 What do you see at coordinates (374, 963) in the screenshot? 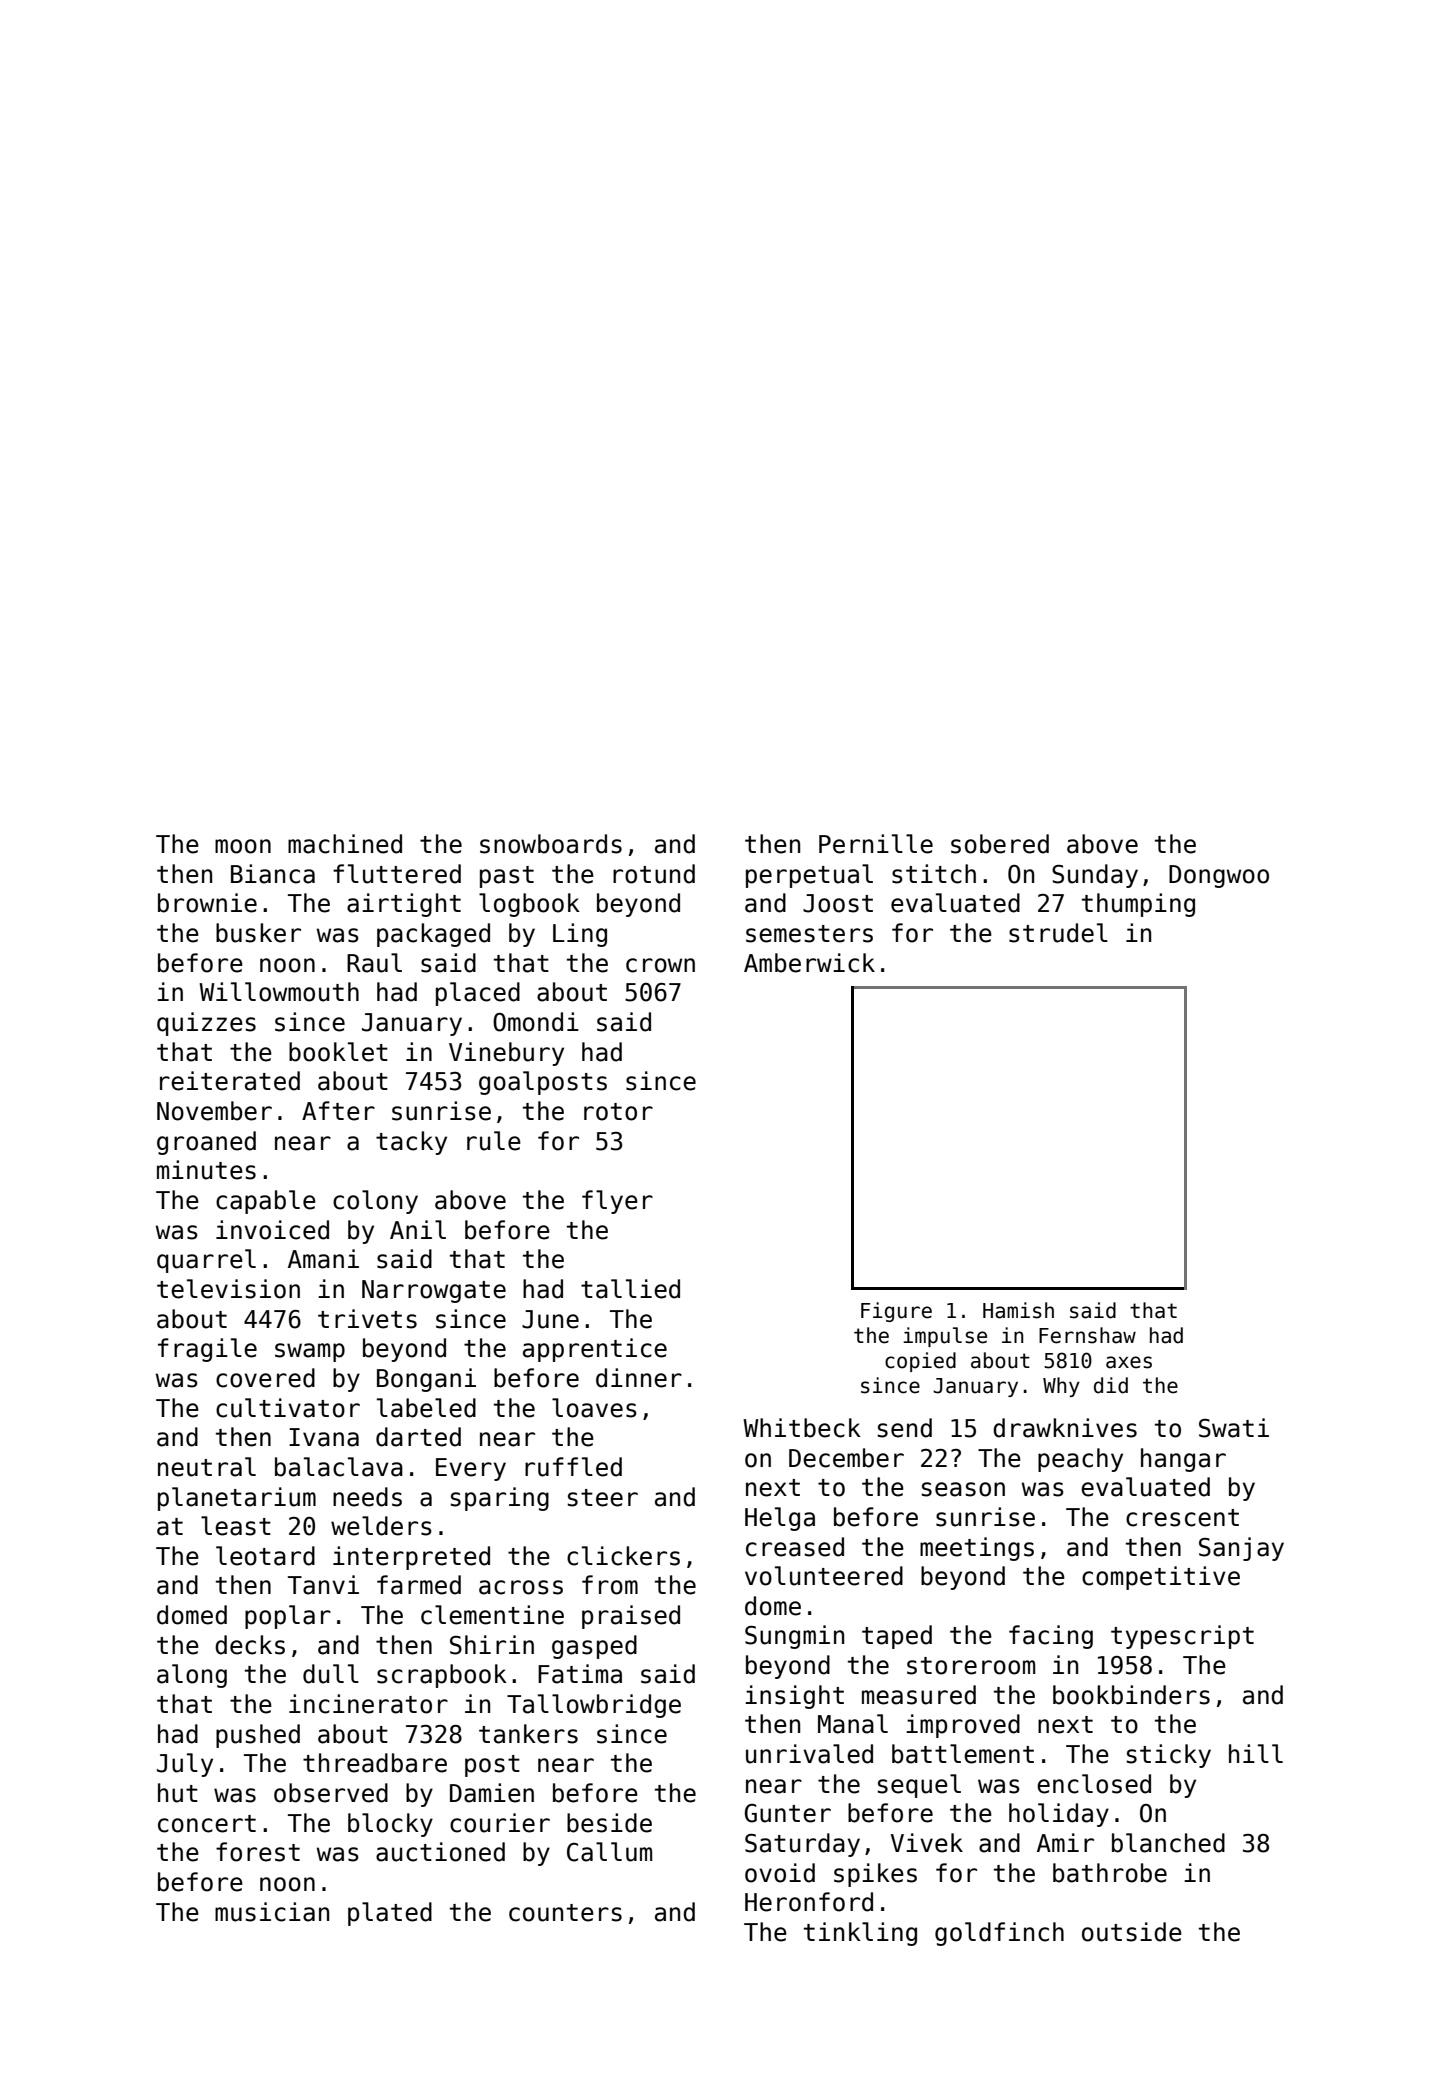
I see `Raul` at bounding box center [374, 963].
